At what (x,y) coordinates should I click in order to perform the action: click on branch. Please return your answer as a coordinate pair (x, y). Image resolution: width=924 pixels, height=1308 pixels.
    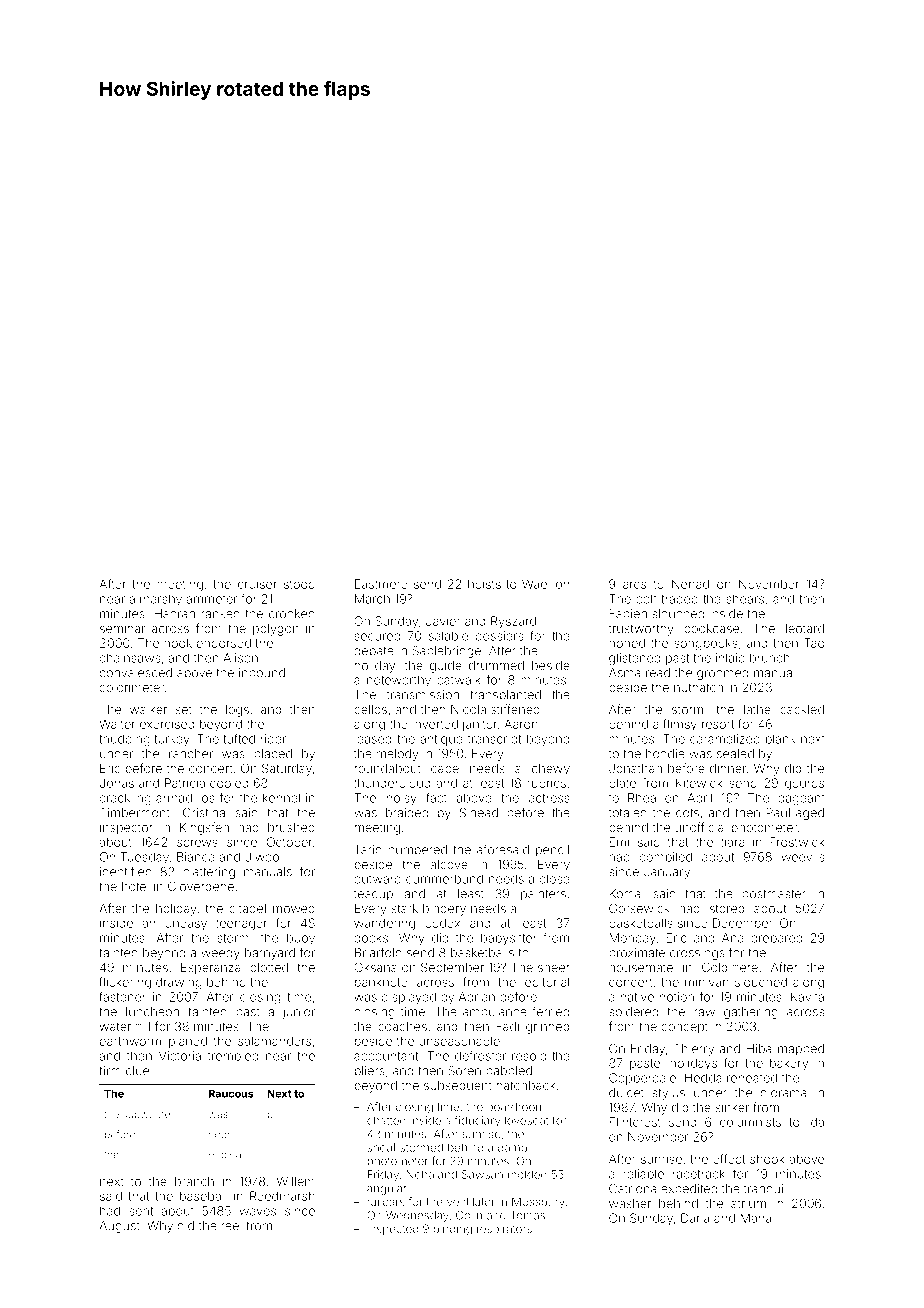
    Looking at the image, I should click on (194, 1181).
